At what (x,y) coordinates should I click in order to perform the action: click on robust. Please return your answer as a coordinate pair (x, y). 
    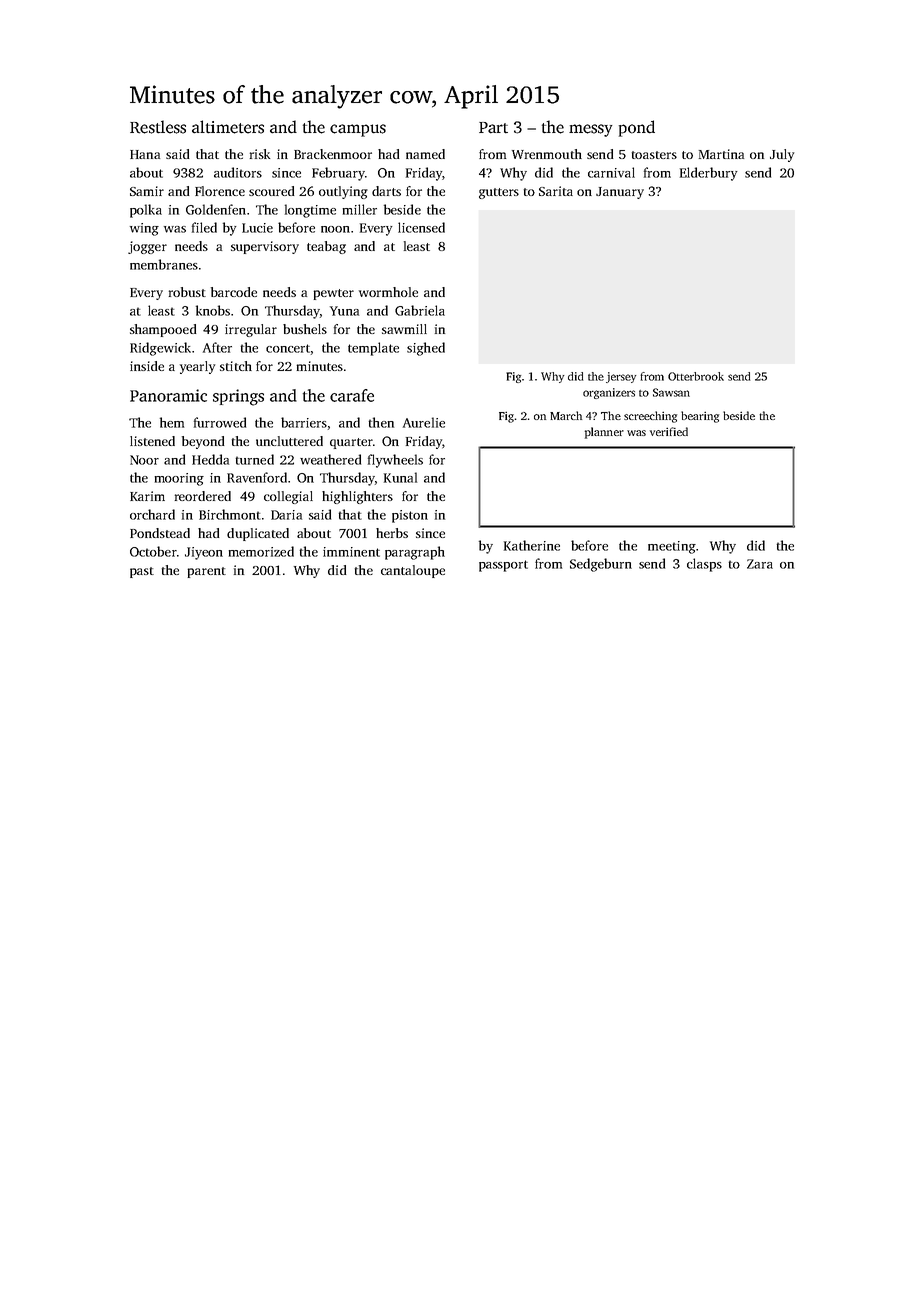
    Looking at the image, I should click on (187, 292).
